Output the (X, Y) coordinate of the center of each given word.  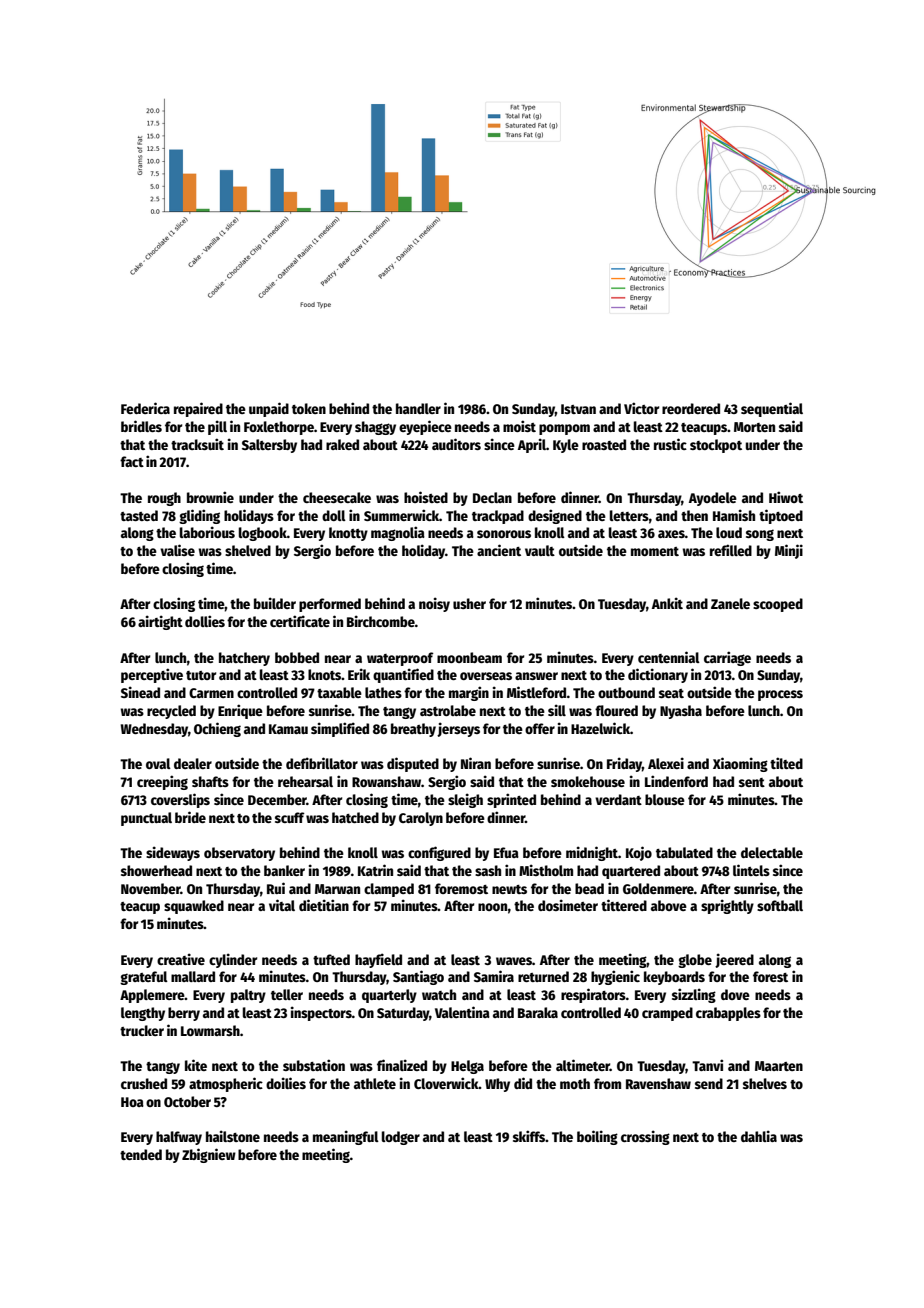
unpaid (269, 409)
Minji (789, 551)
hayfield (378, 960)
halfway (179, 1138)
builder (275, 603)
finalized (402, 1065)
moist (519, 426)
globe (695, 961)
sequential (772, 409)
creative (181, 959)
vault (540, 550)
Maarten (779, 1066)
